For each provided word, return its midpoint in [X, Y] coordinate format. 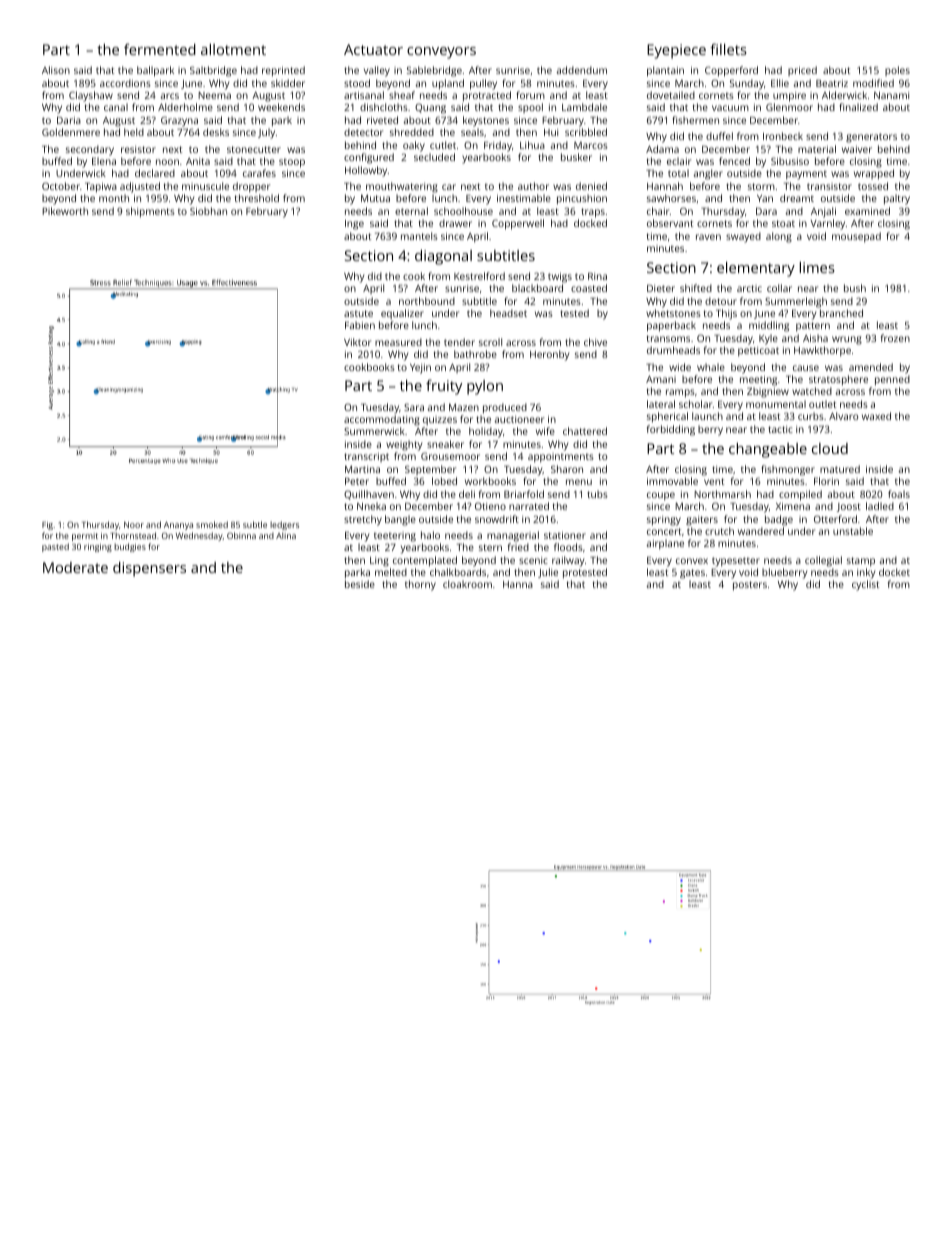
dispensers [149, 569]
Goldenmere [71, 132]
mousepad [856, 237]
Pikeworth [65, 211]
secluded [434, 157]
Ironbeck [783, 136]
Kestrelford [479, 276]
